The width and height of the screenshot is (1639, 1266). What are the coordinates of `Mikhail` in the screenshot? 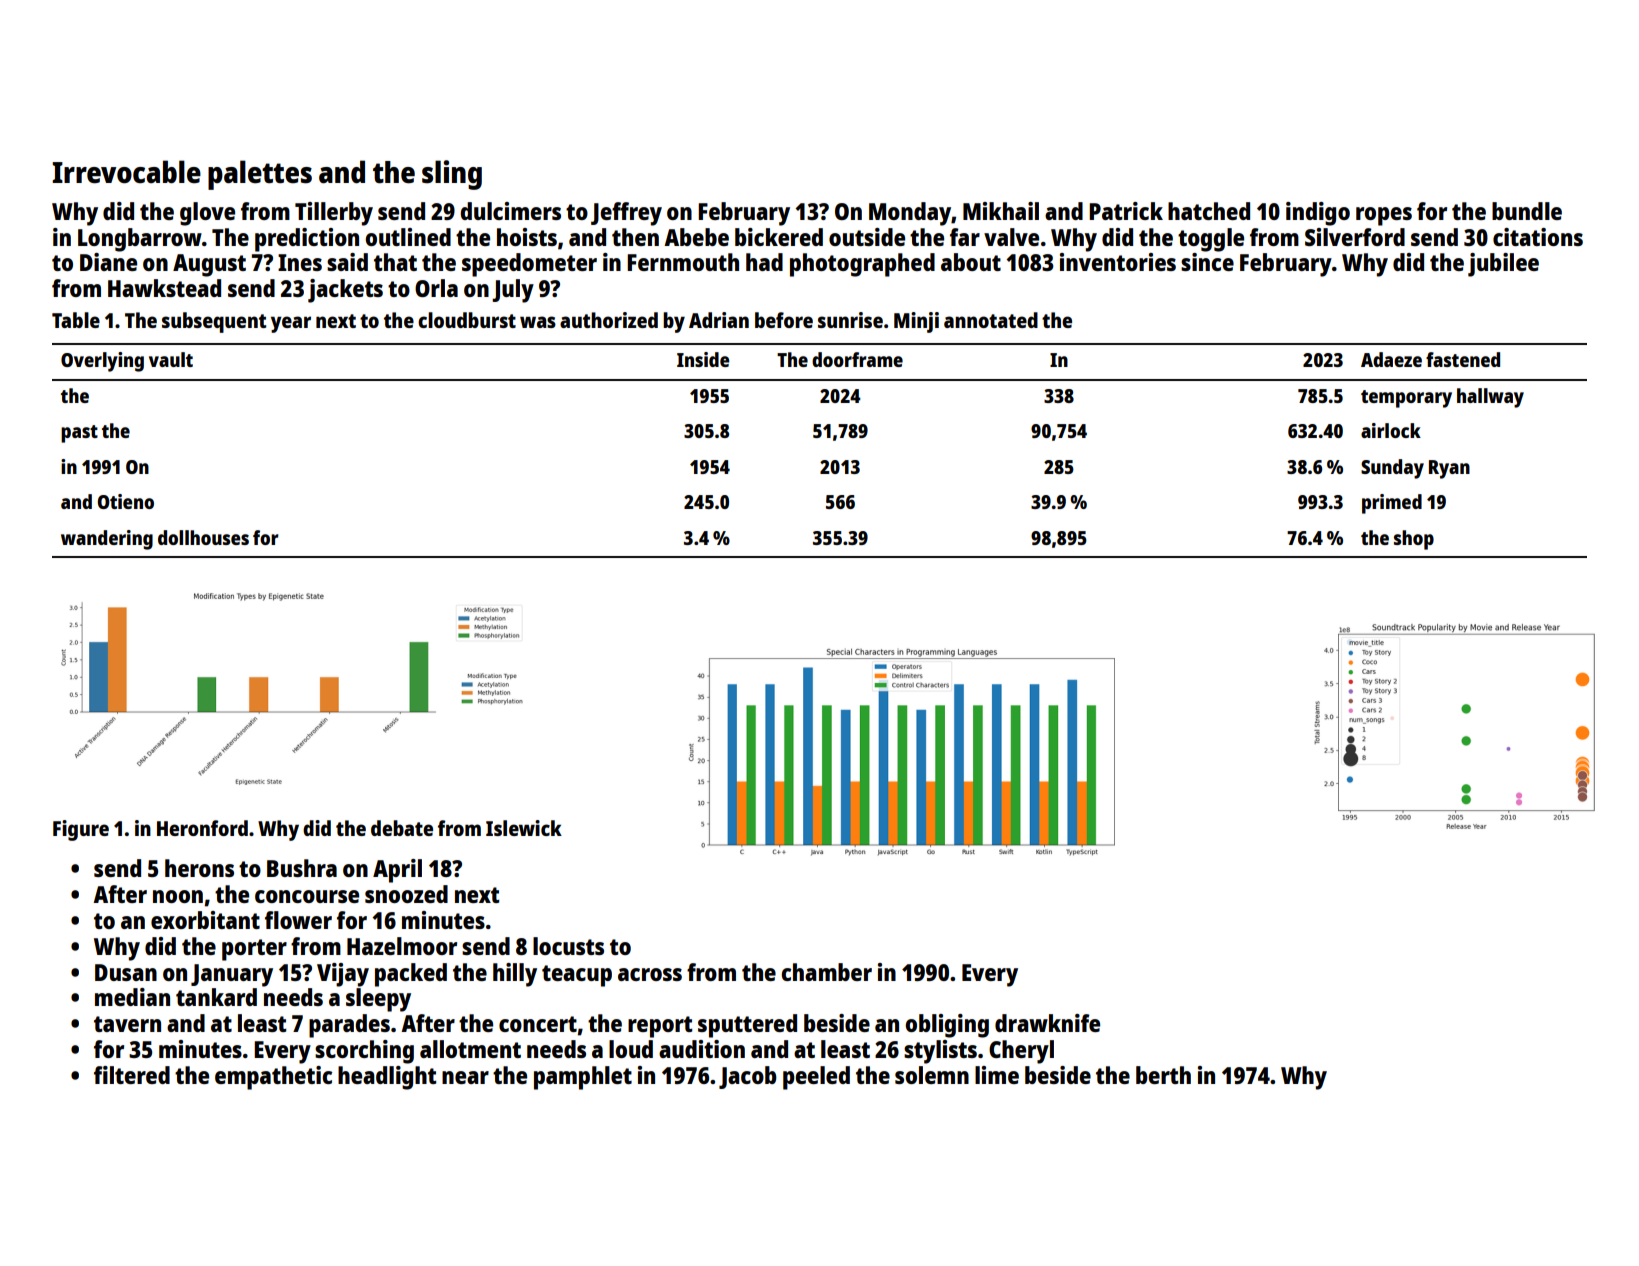 It's located at (1001, 211).
